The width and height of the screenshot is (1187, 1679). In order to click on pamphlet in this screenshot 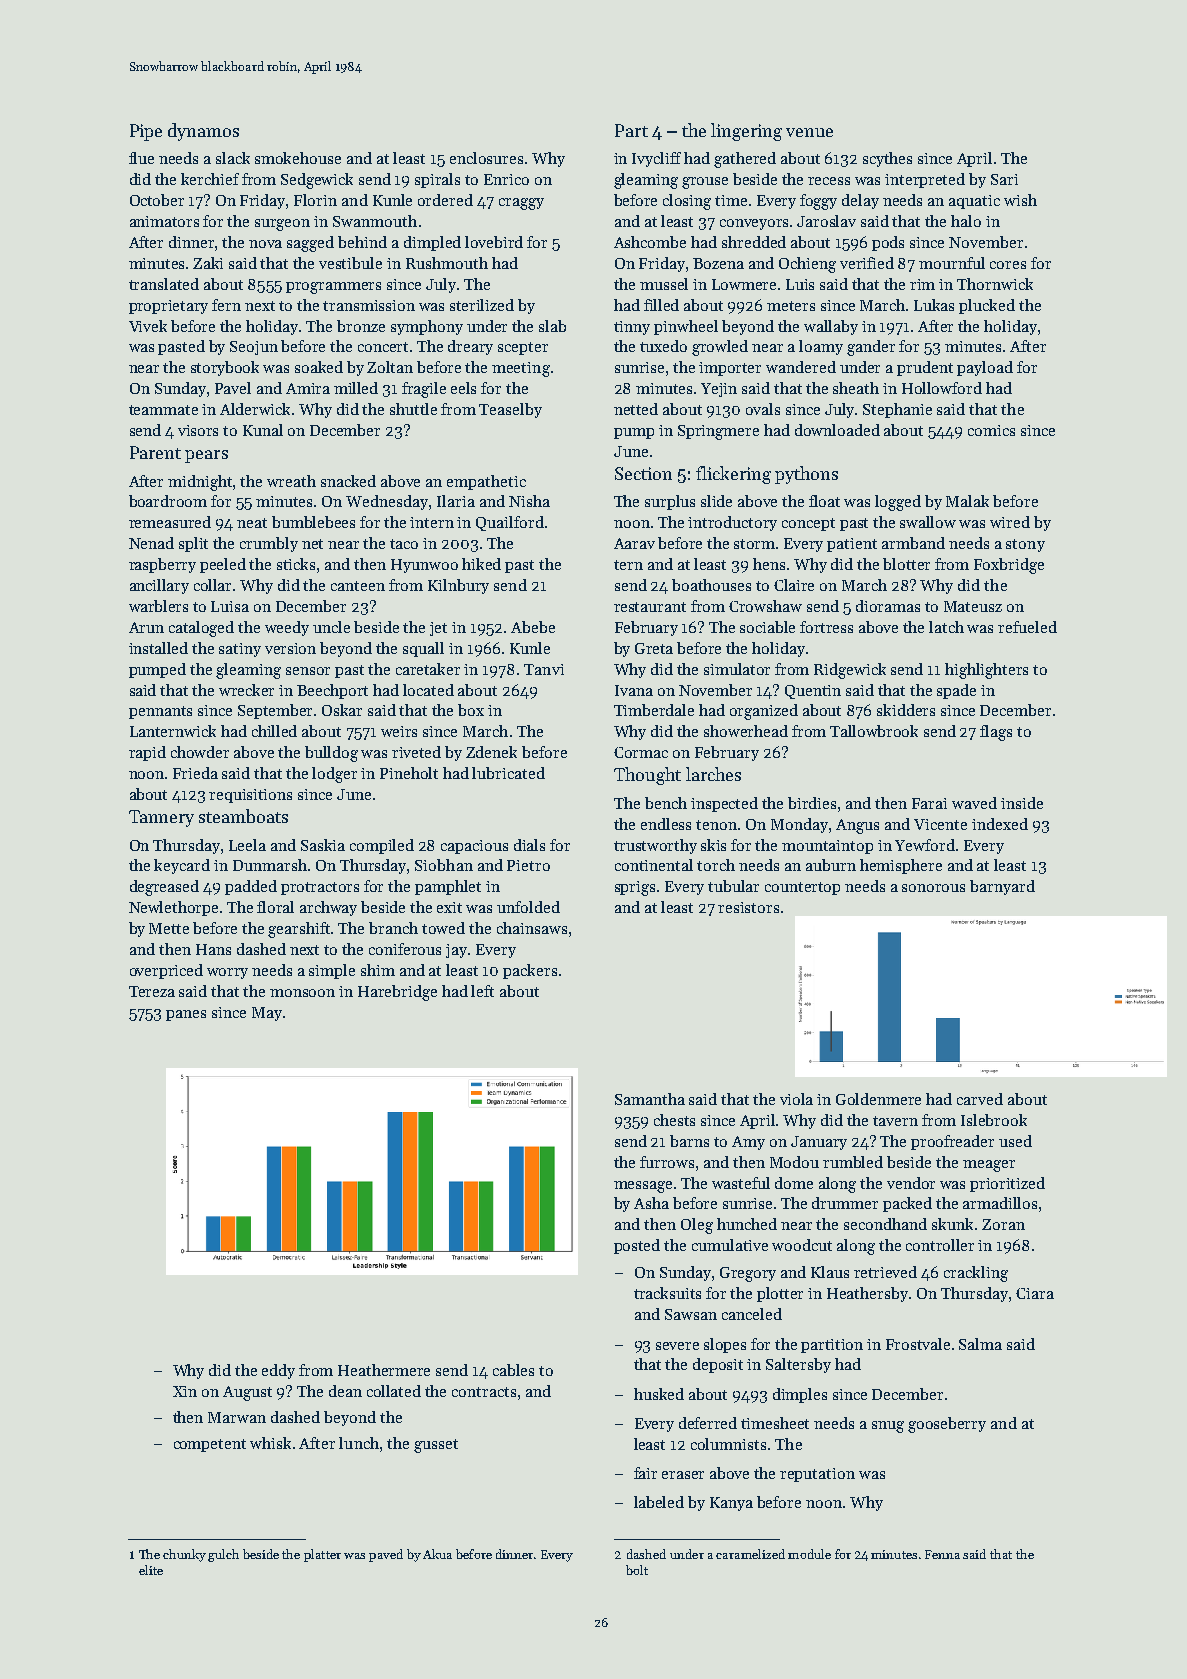, I will do `click(448, 887)`.
